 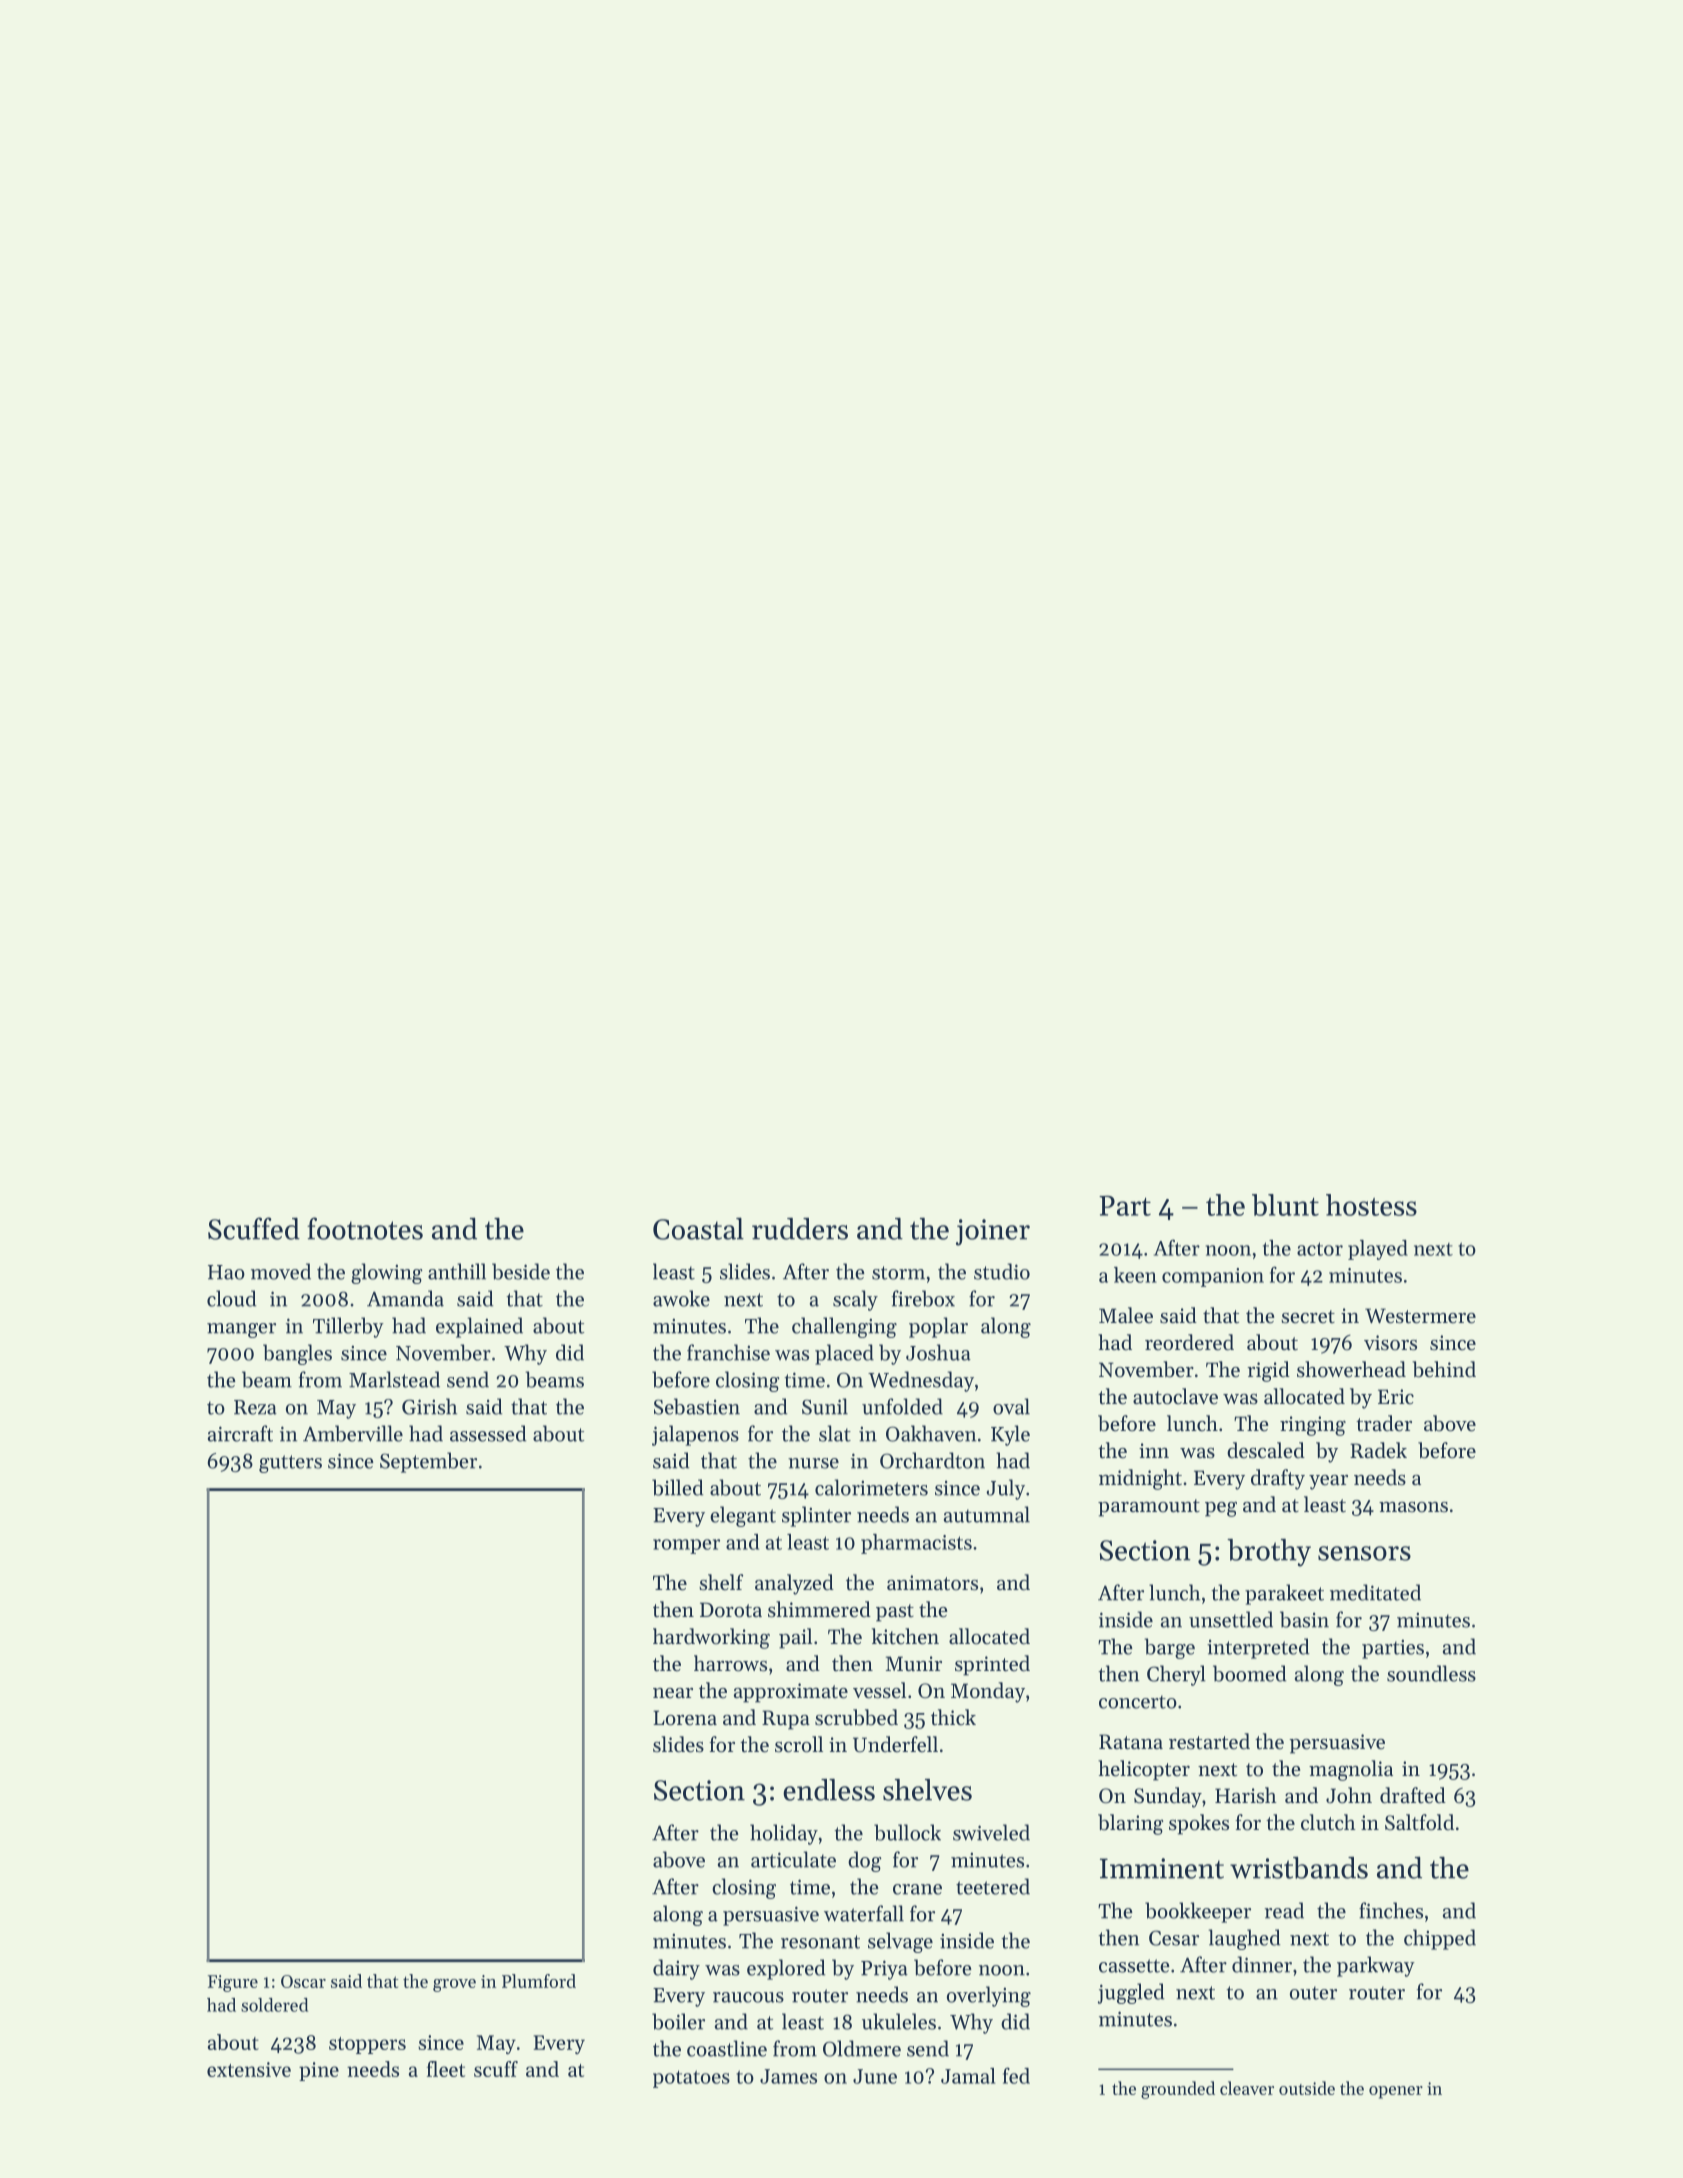 What do you see at coordinates (290, 1464) in the screenshot?
I see `gutters` at bounding box center [290, 1464].
